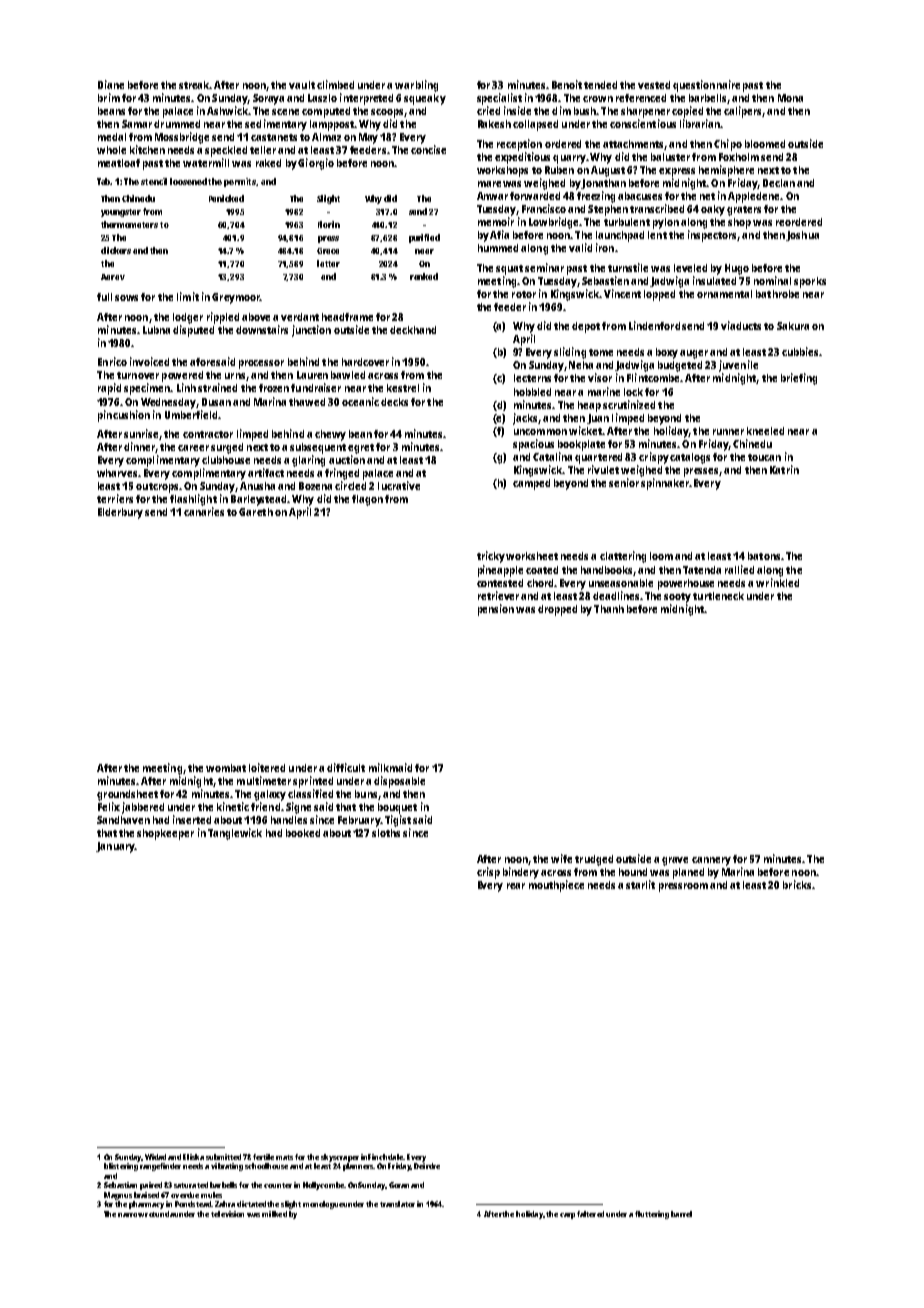  What do you see at coordinates (303, 833) in the page?
I see `booked` at bounding box center [303, 833].
